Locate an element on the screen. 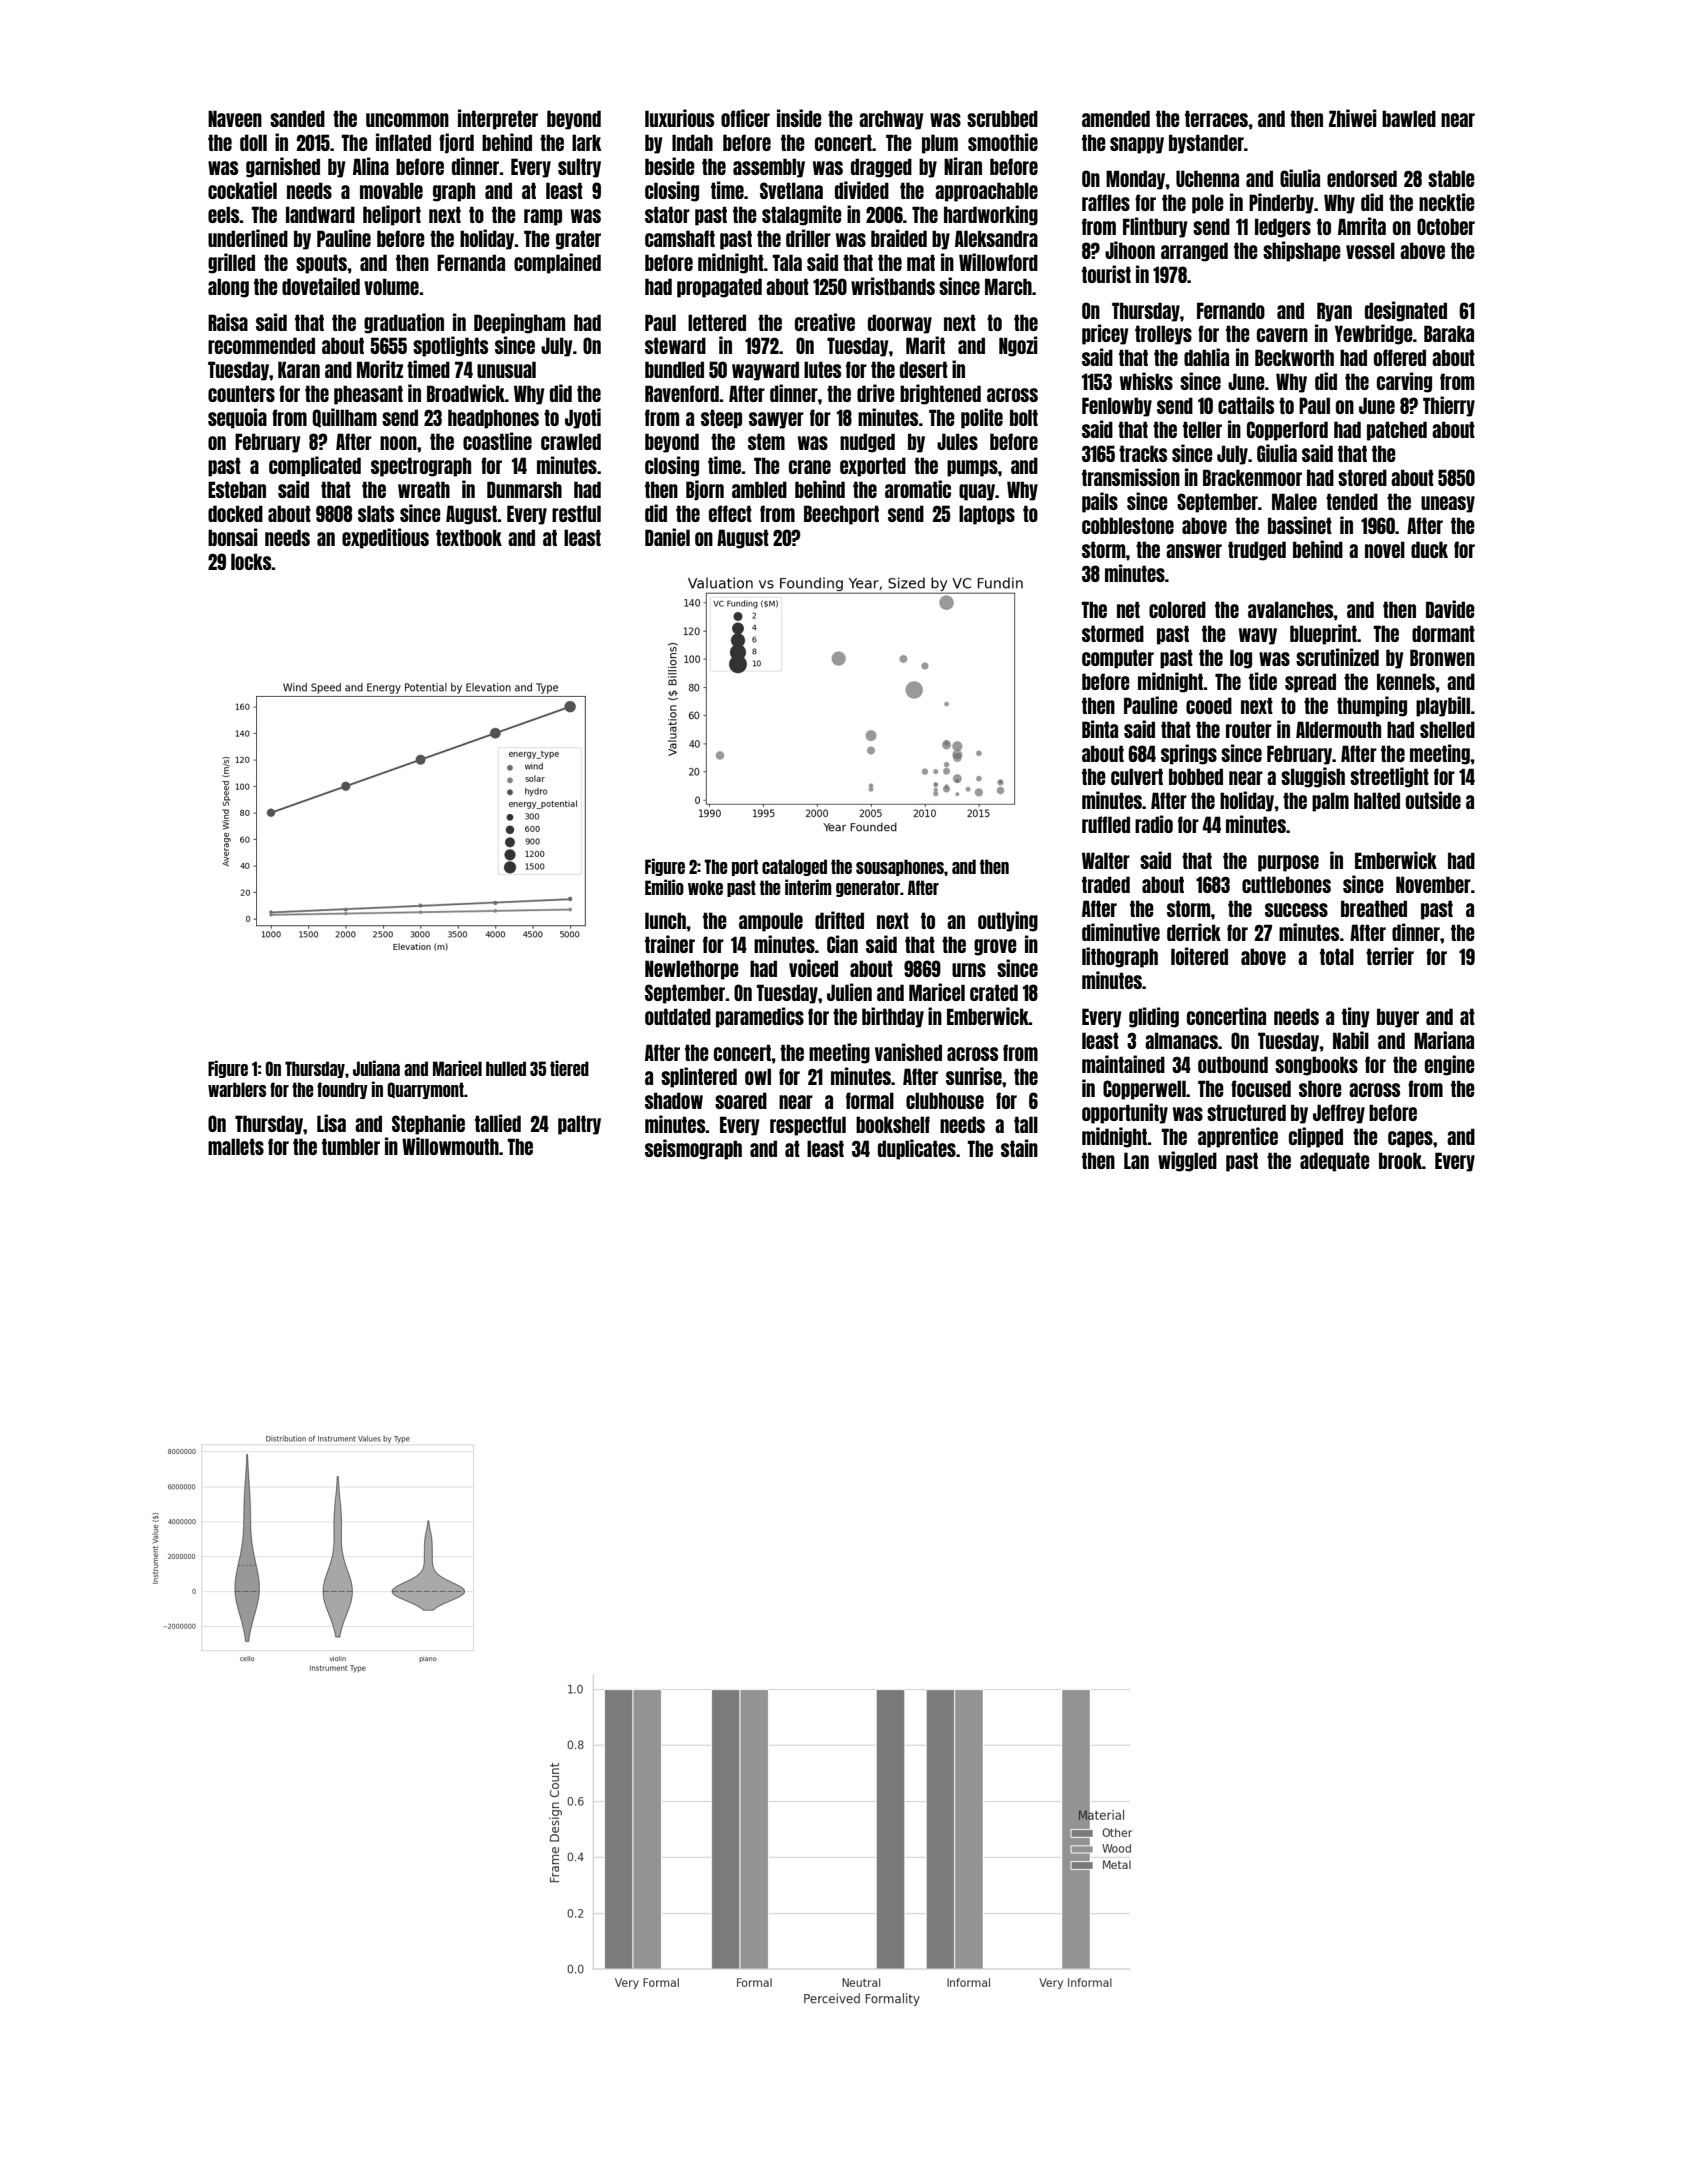 The width and height of the screenshot is (1683, 2178). braided is located at coordinates (899, 238).
